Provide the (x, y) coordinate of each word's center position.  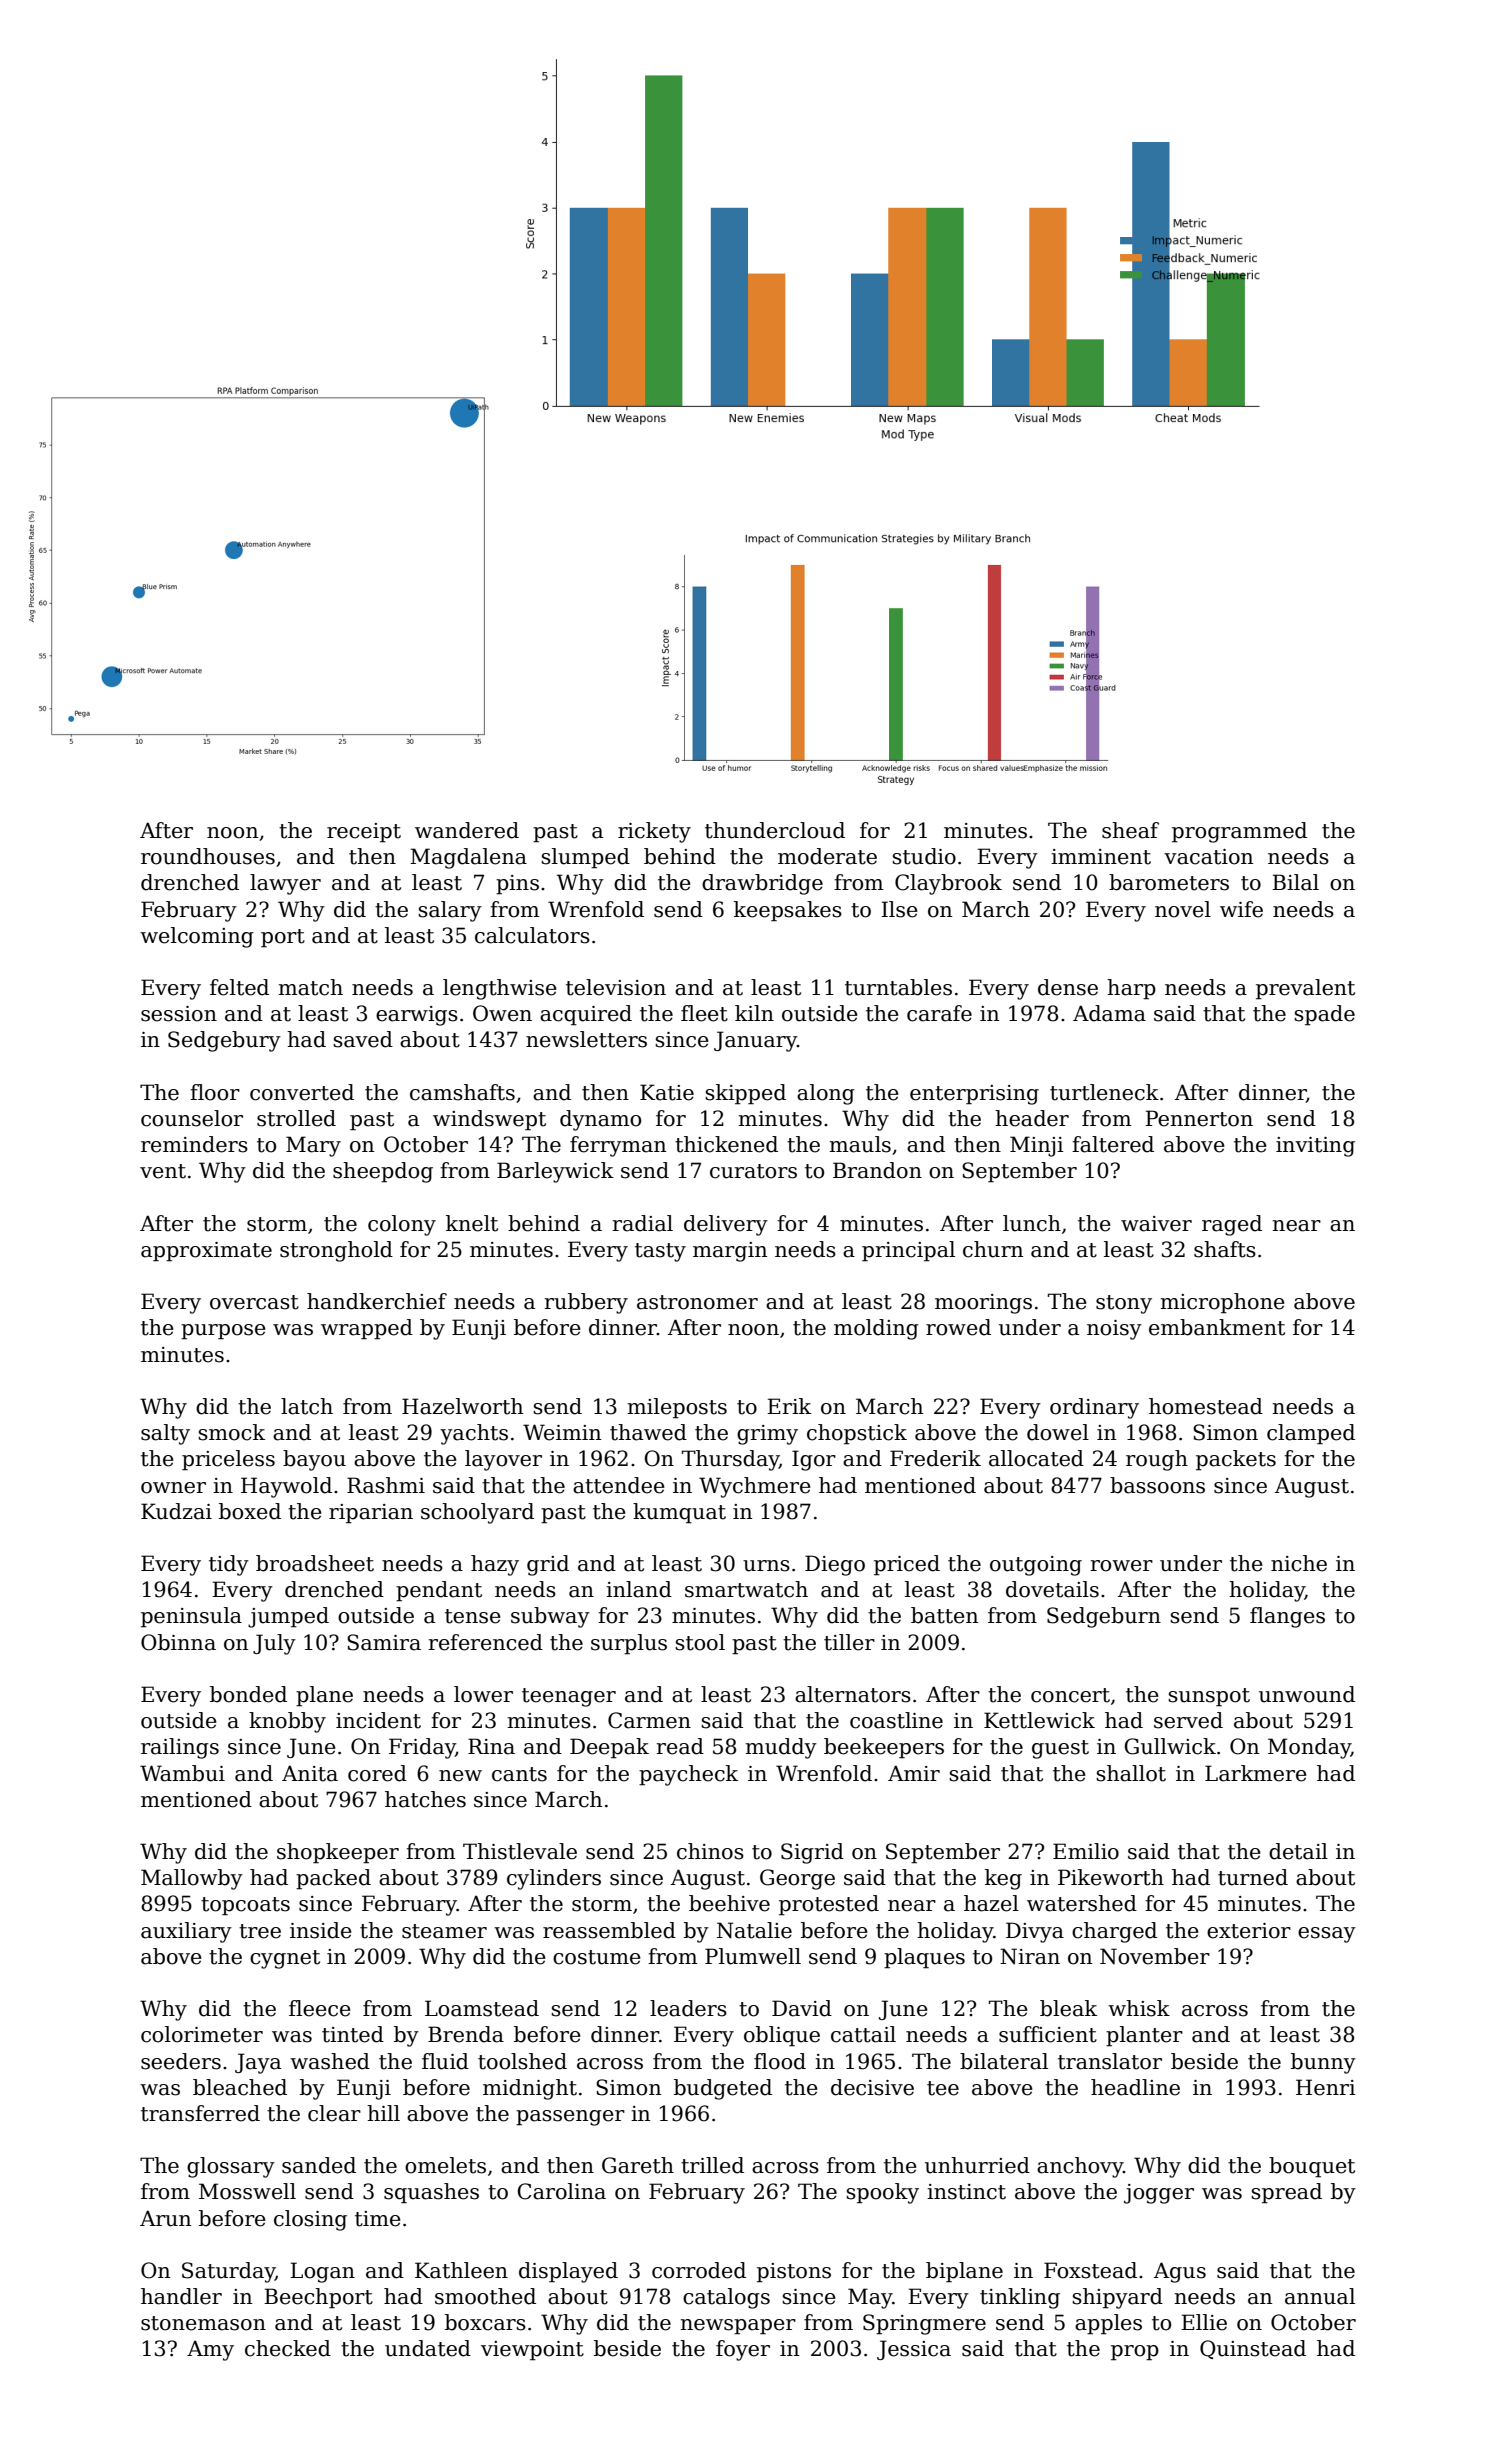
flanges (1287, 1617)
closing (310, 2220)
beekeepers (884, 1748)
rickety (654, 832)
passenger (570, 2118)
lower (483, 1694)
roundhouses (208, 856)
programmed (1239, 832)
